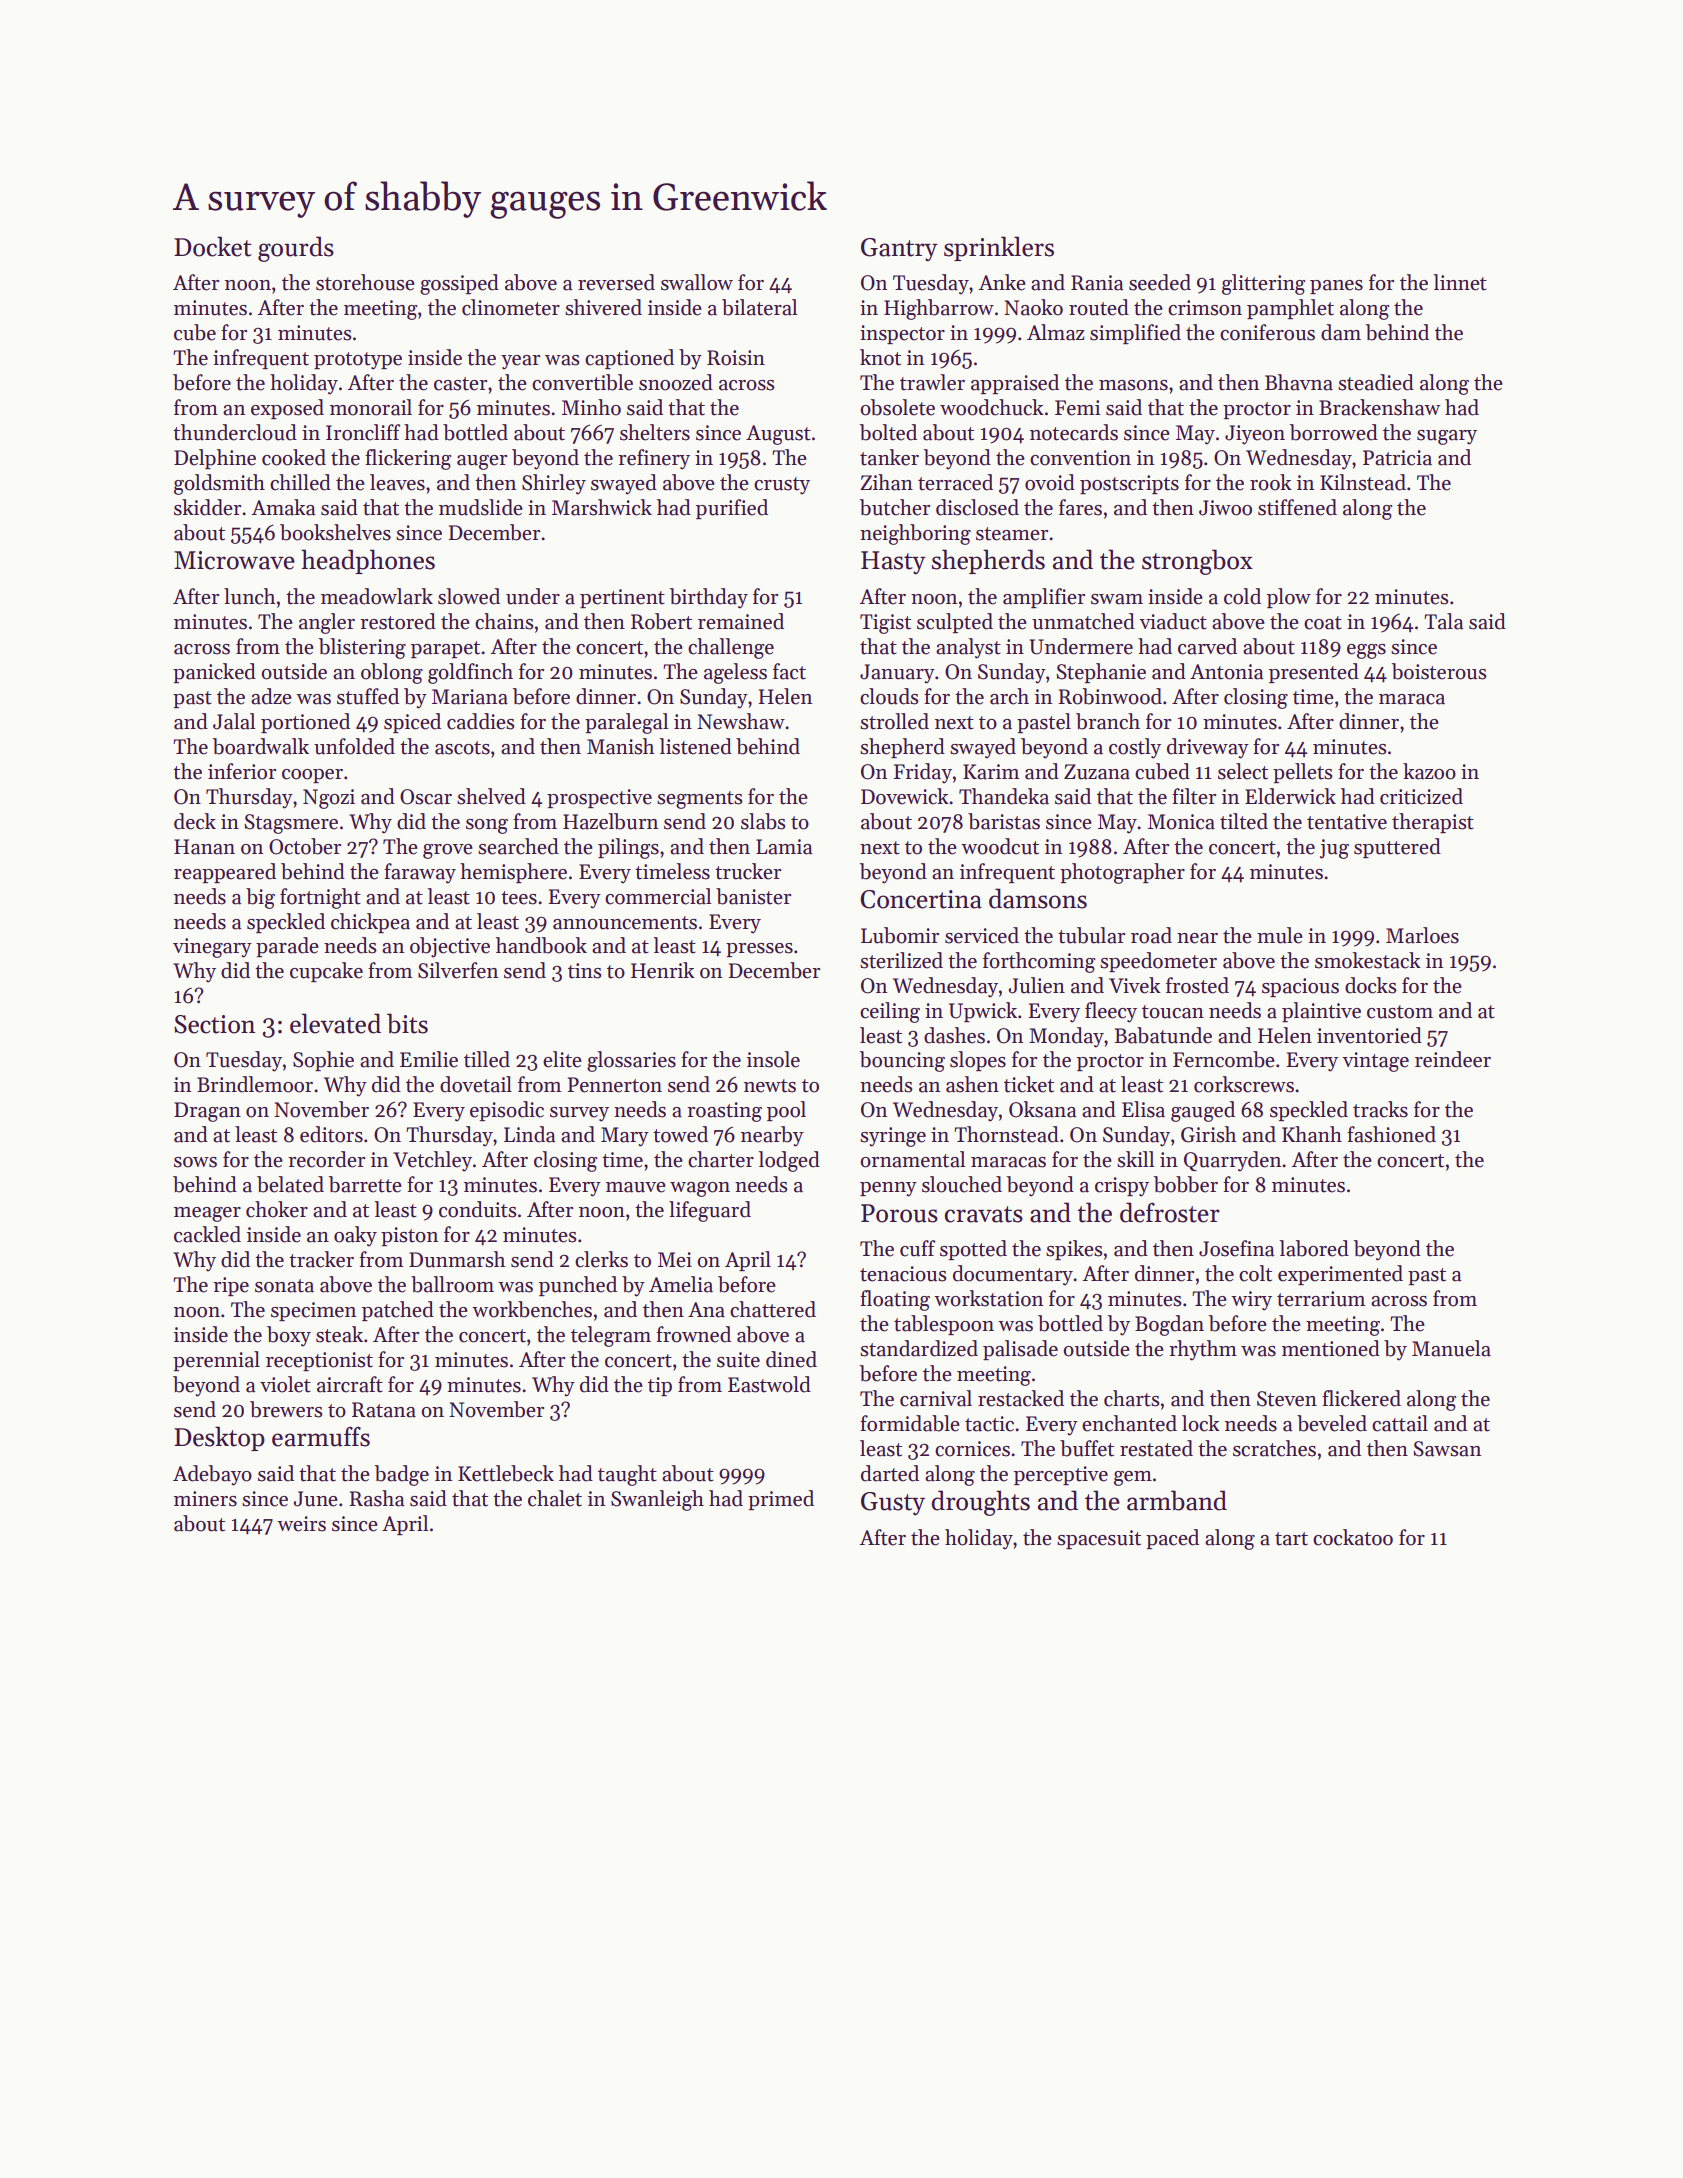  I want to click on song, so click(487, 826).
